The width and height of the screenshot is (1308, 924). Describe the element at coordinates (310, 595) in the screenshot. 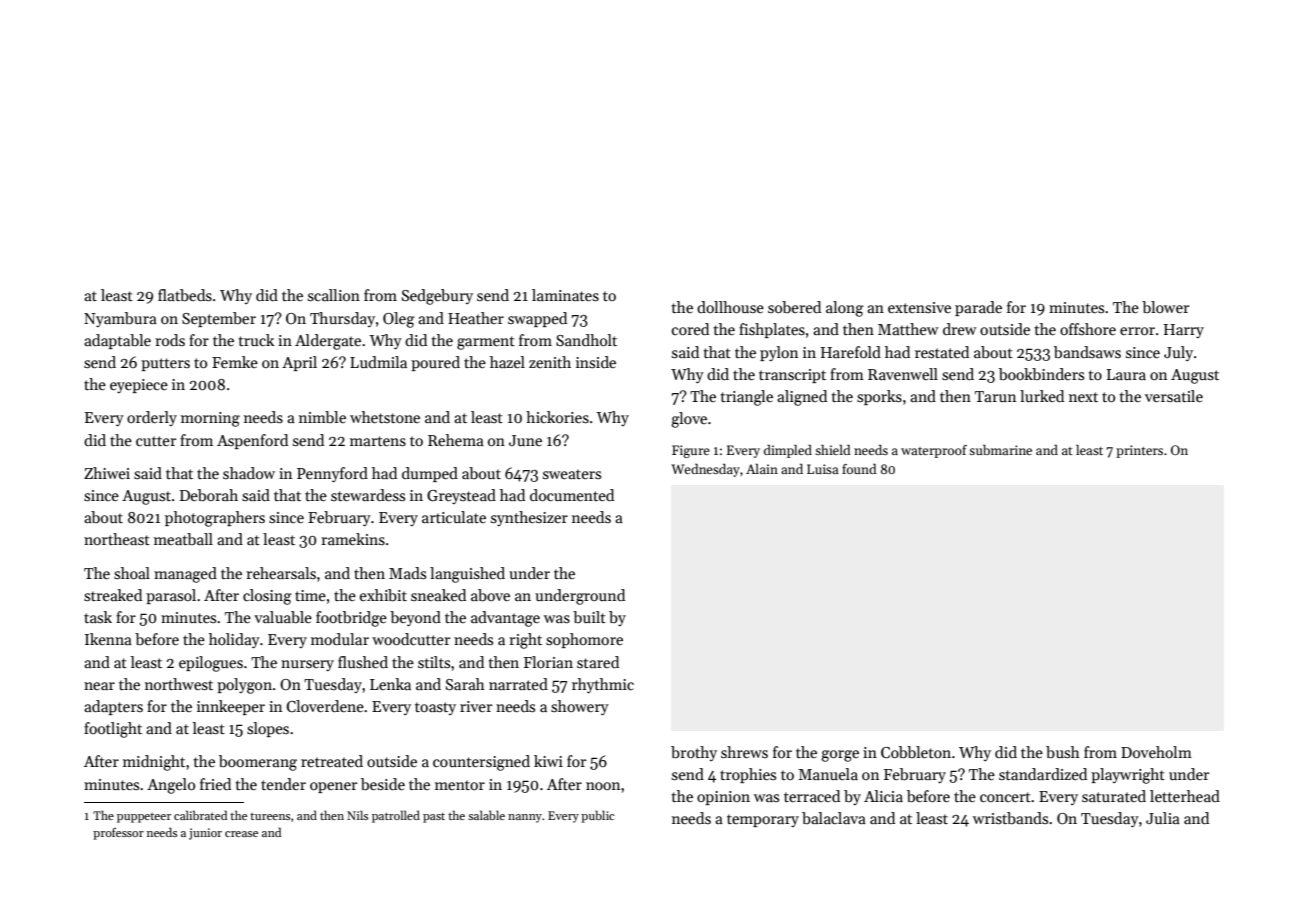

I see `time` at that location.
